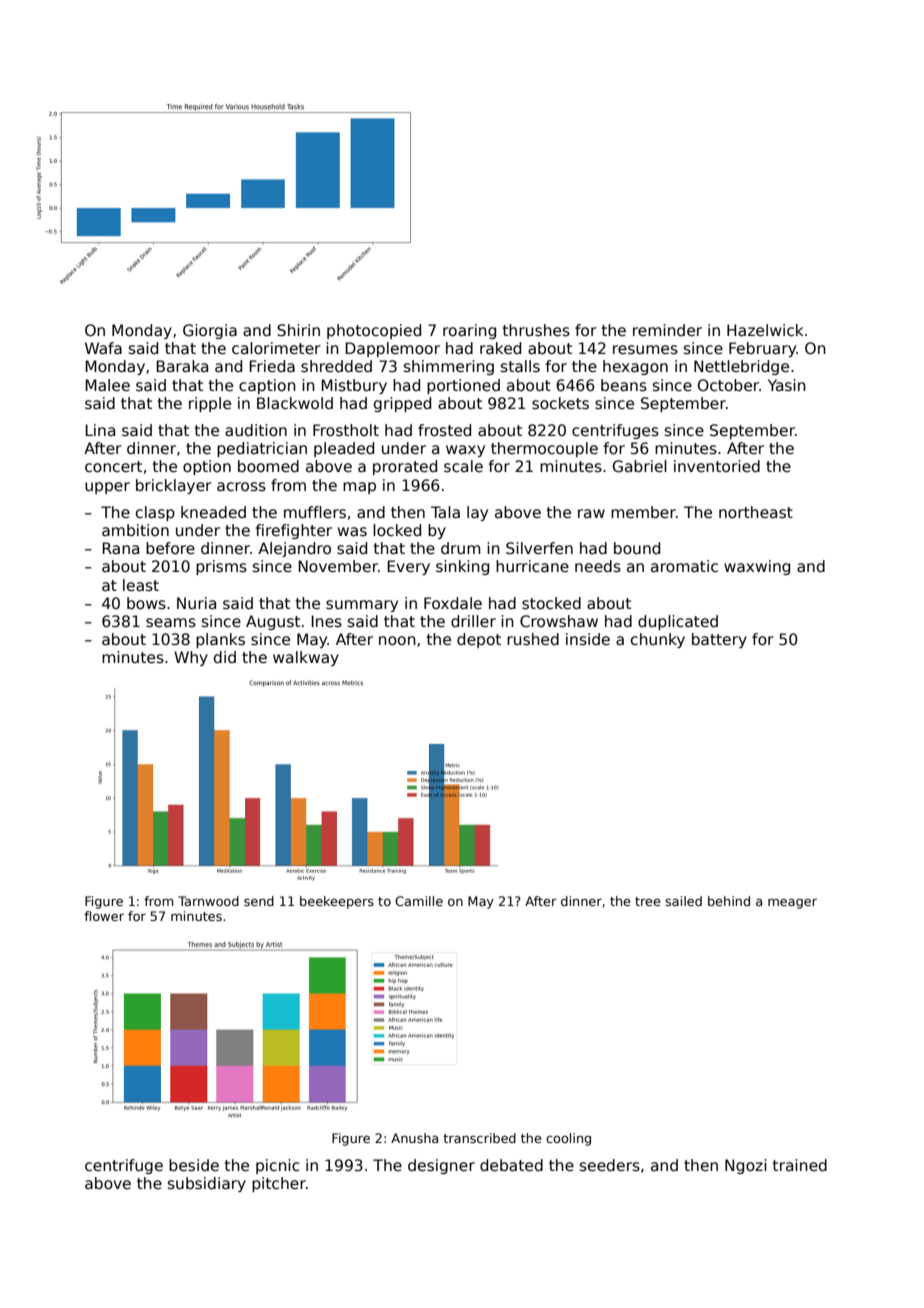 The image size is (924, 1308). Describe the element at coordinates (194, 1165) in the image. I see `beside` at that location.
